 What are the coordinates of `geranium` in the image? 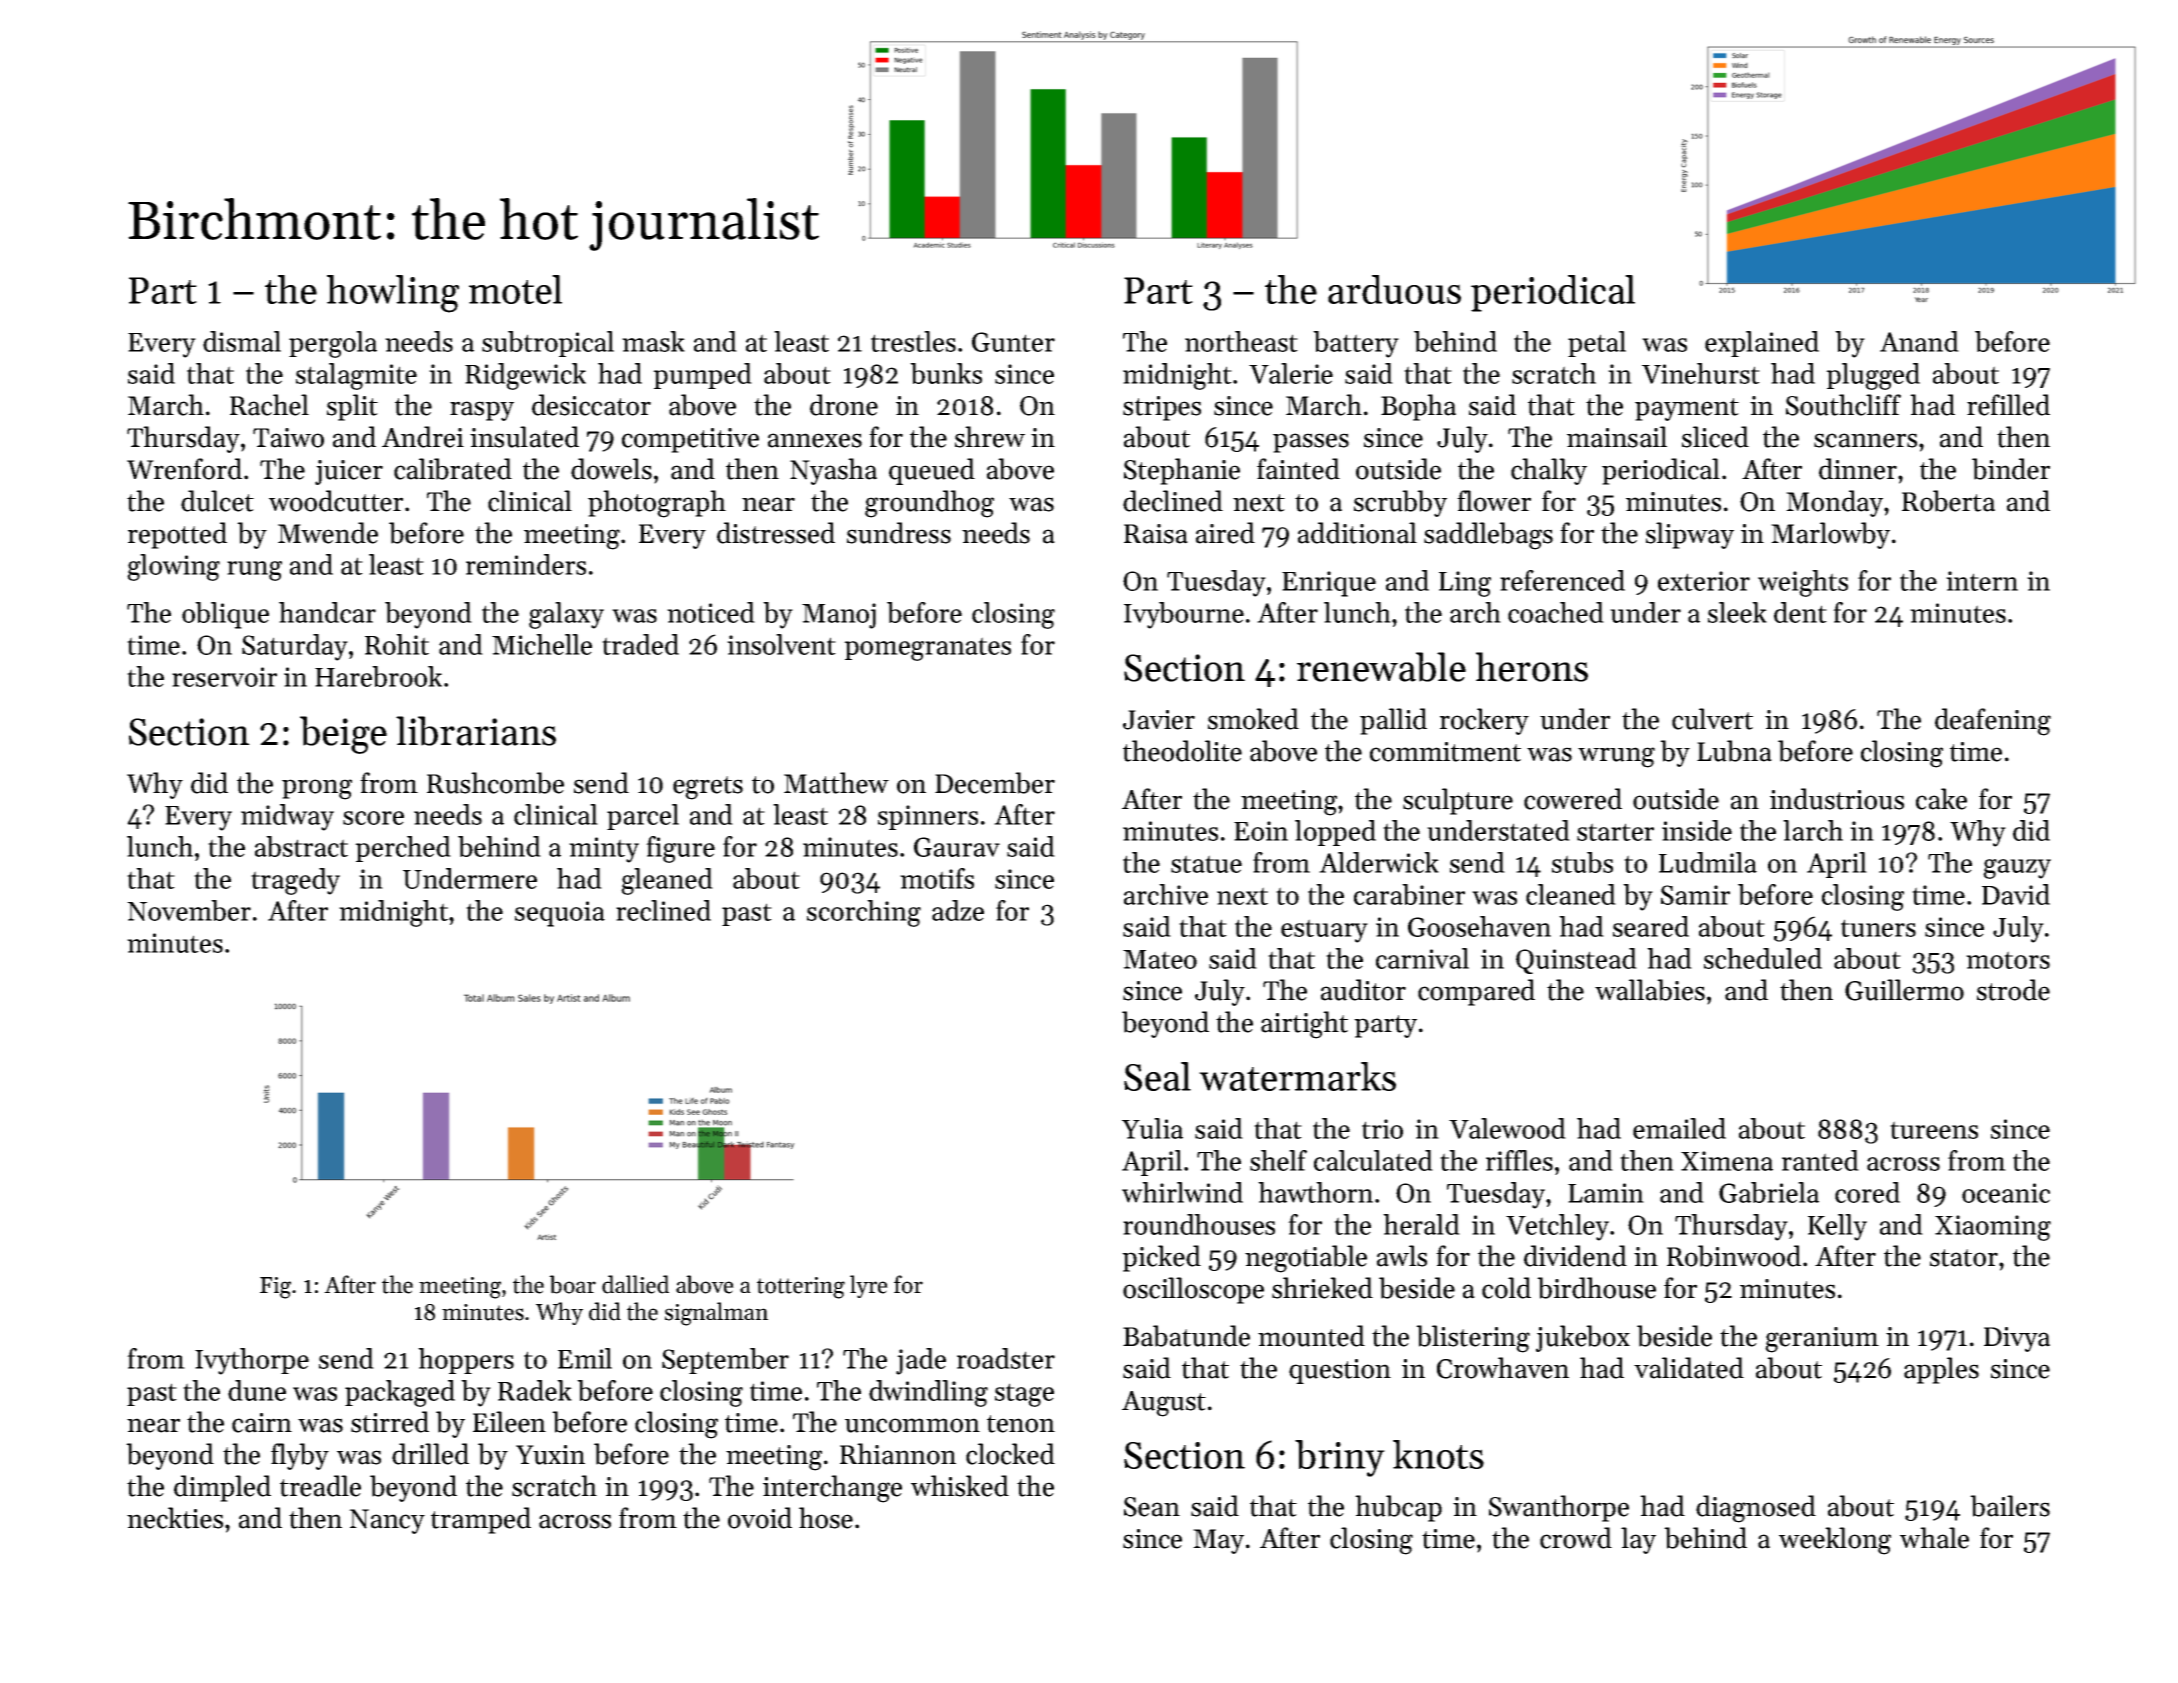 It's located at (1822, 1340).
